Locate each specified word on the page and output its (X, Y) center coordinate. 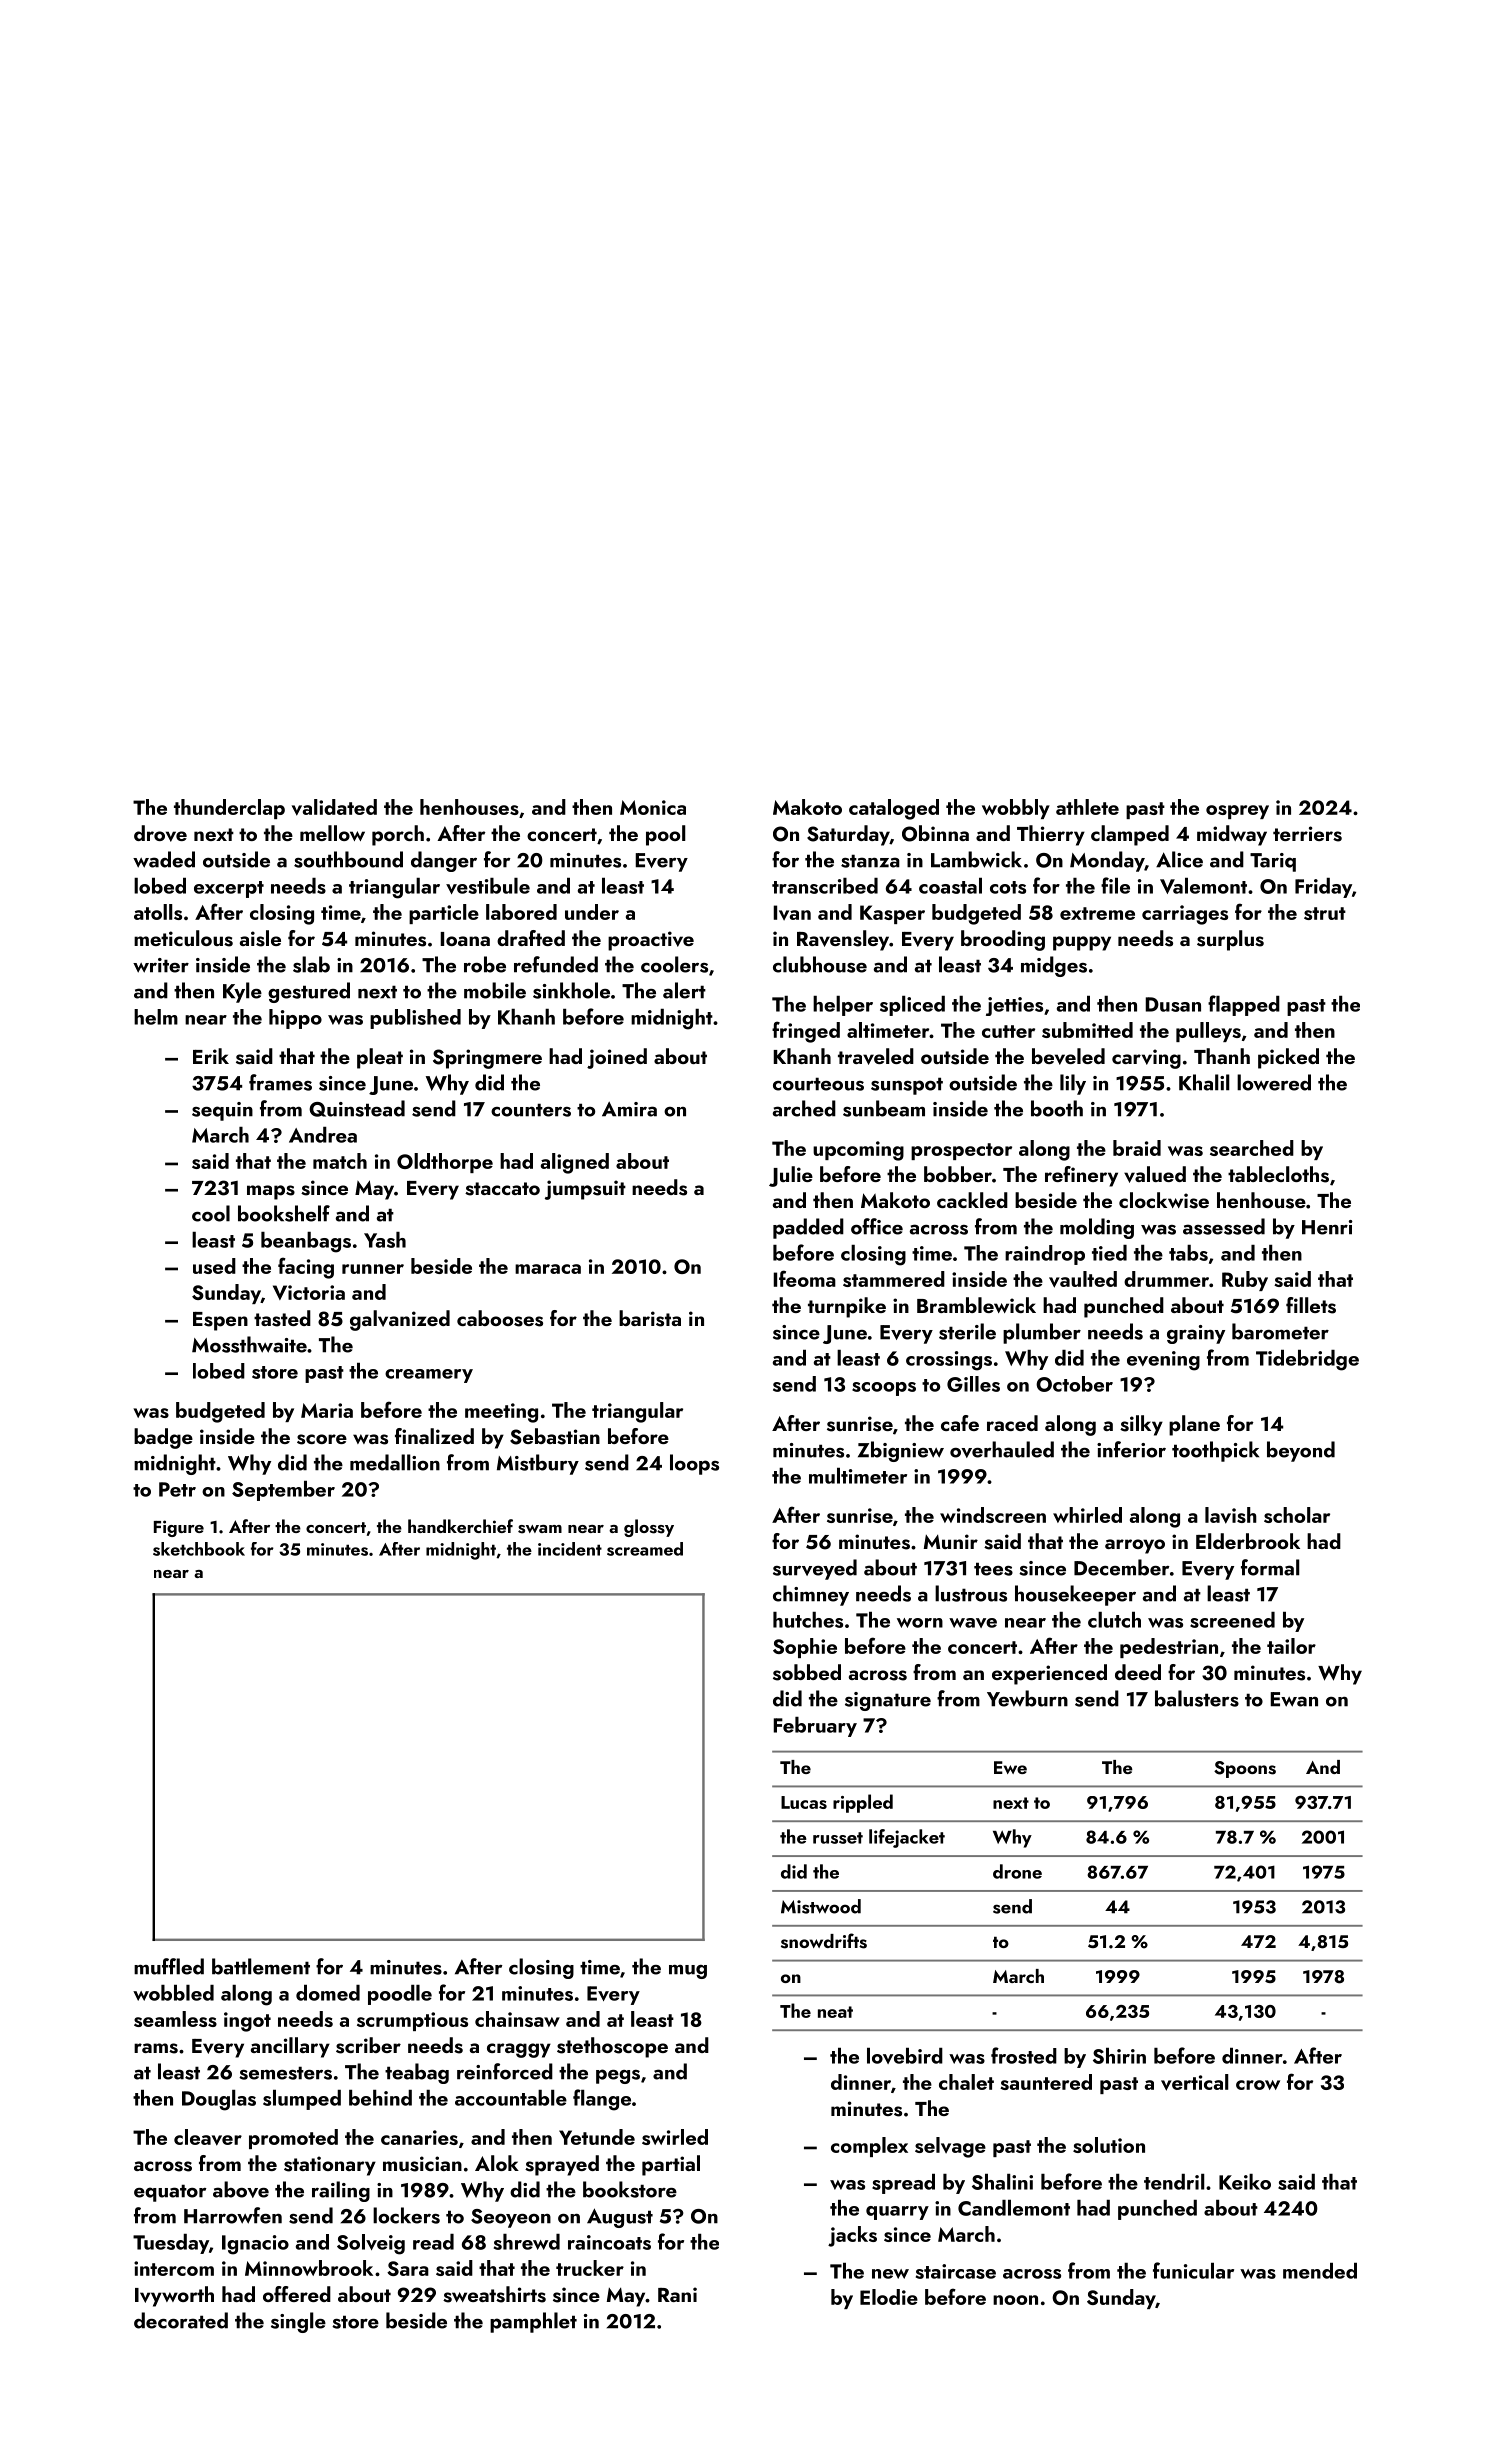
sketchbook (199, 1549)
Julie (791, 1176)
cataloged (894, 809)
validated (334, 807)
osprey (1237, 812)
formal (1270, 1567)
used (214, 1266)
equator (170, 2193)
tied (1109, 1253)
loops (694, 1464)
